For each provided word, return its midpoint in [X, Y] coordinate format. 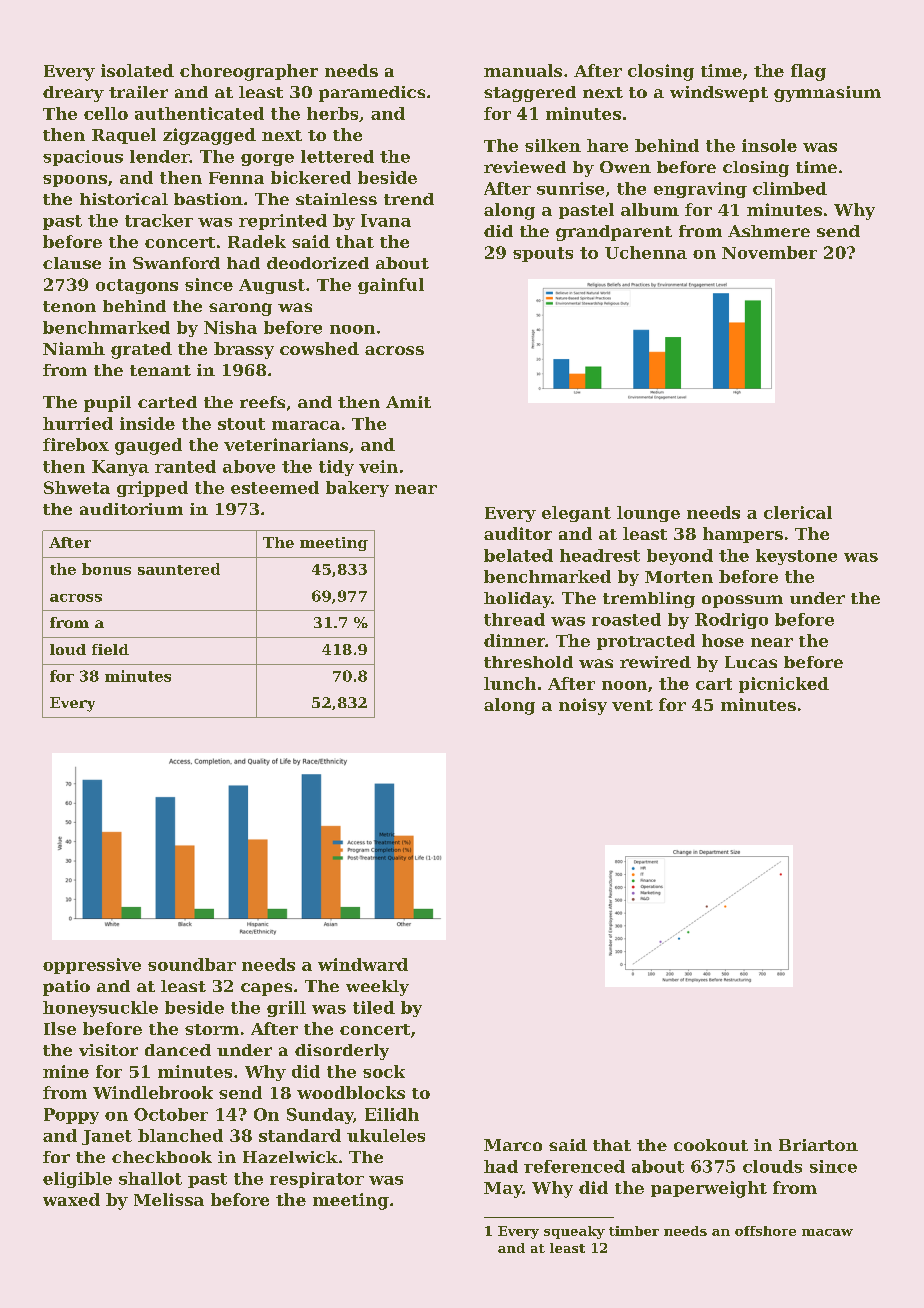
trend [409, 199]
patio [66, 988]
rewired [655, 662]
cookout [711, 1145]
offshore [765, 1231]
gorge [267, 160]
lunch [510, 683]
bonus [106, 569]
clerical [798, 512]
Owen [625, 167]
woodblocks [351, 1092]
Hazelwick [290, 1157]
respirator [317, 1180]
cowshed [319, 348]
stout [241, 424]
